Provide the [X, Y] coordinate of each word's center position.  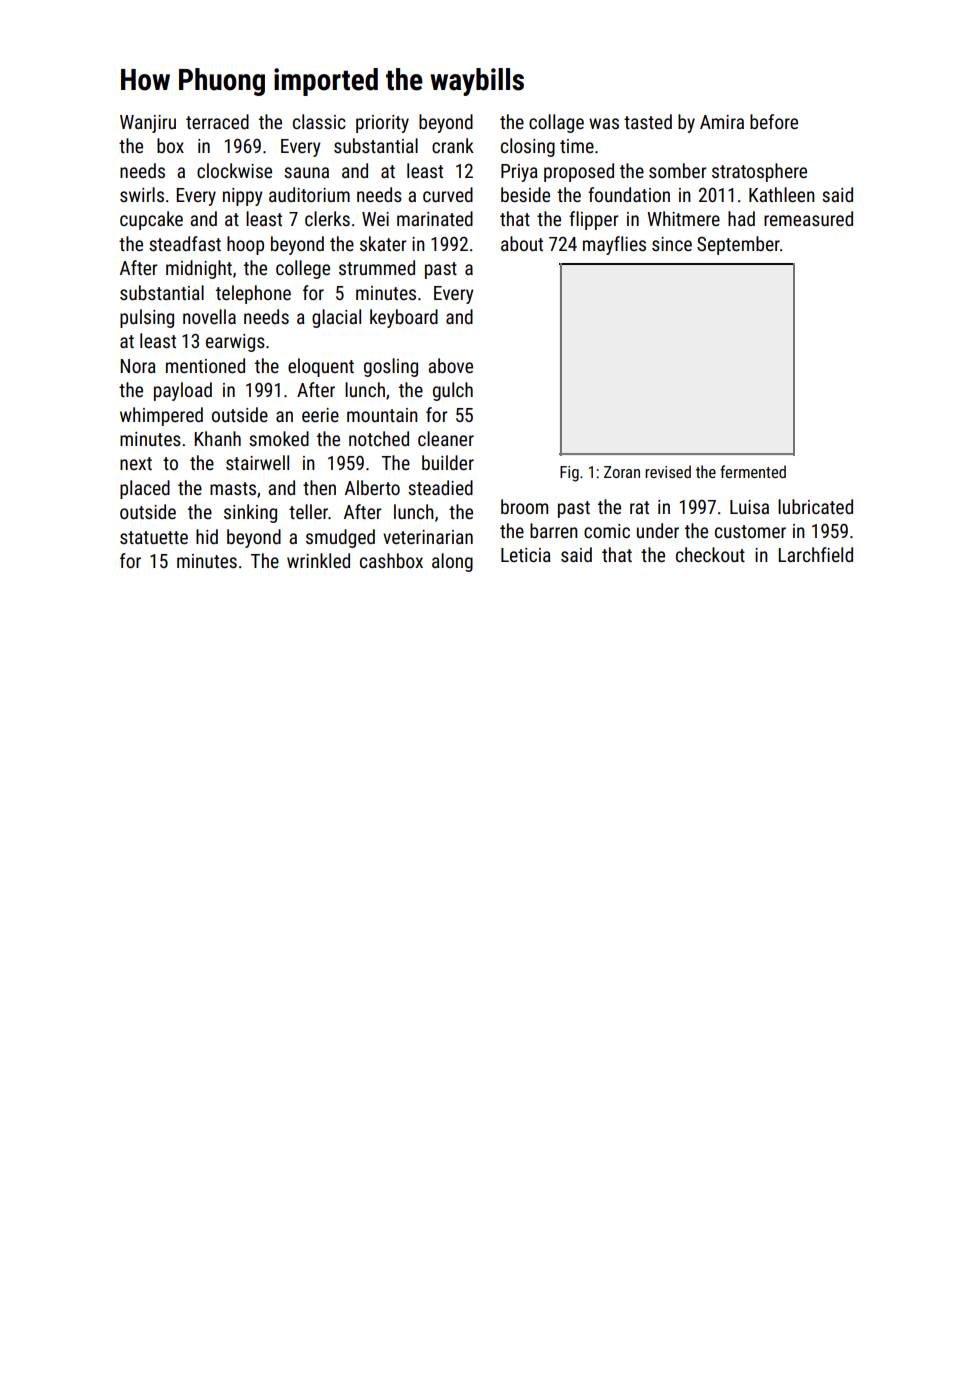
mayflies [614, 245]
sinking [250, 513]
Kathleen [782, 194]
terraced [217, 121]
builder [448, 462]
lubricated [815, 506]
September [738, 245]
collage [556, 123]
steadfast [185, 243]
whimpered [161, 416]
